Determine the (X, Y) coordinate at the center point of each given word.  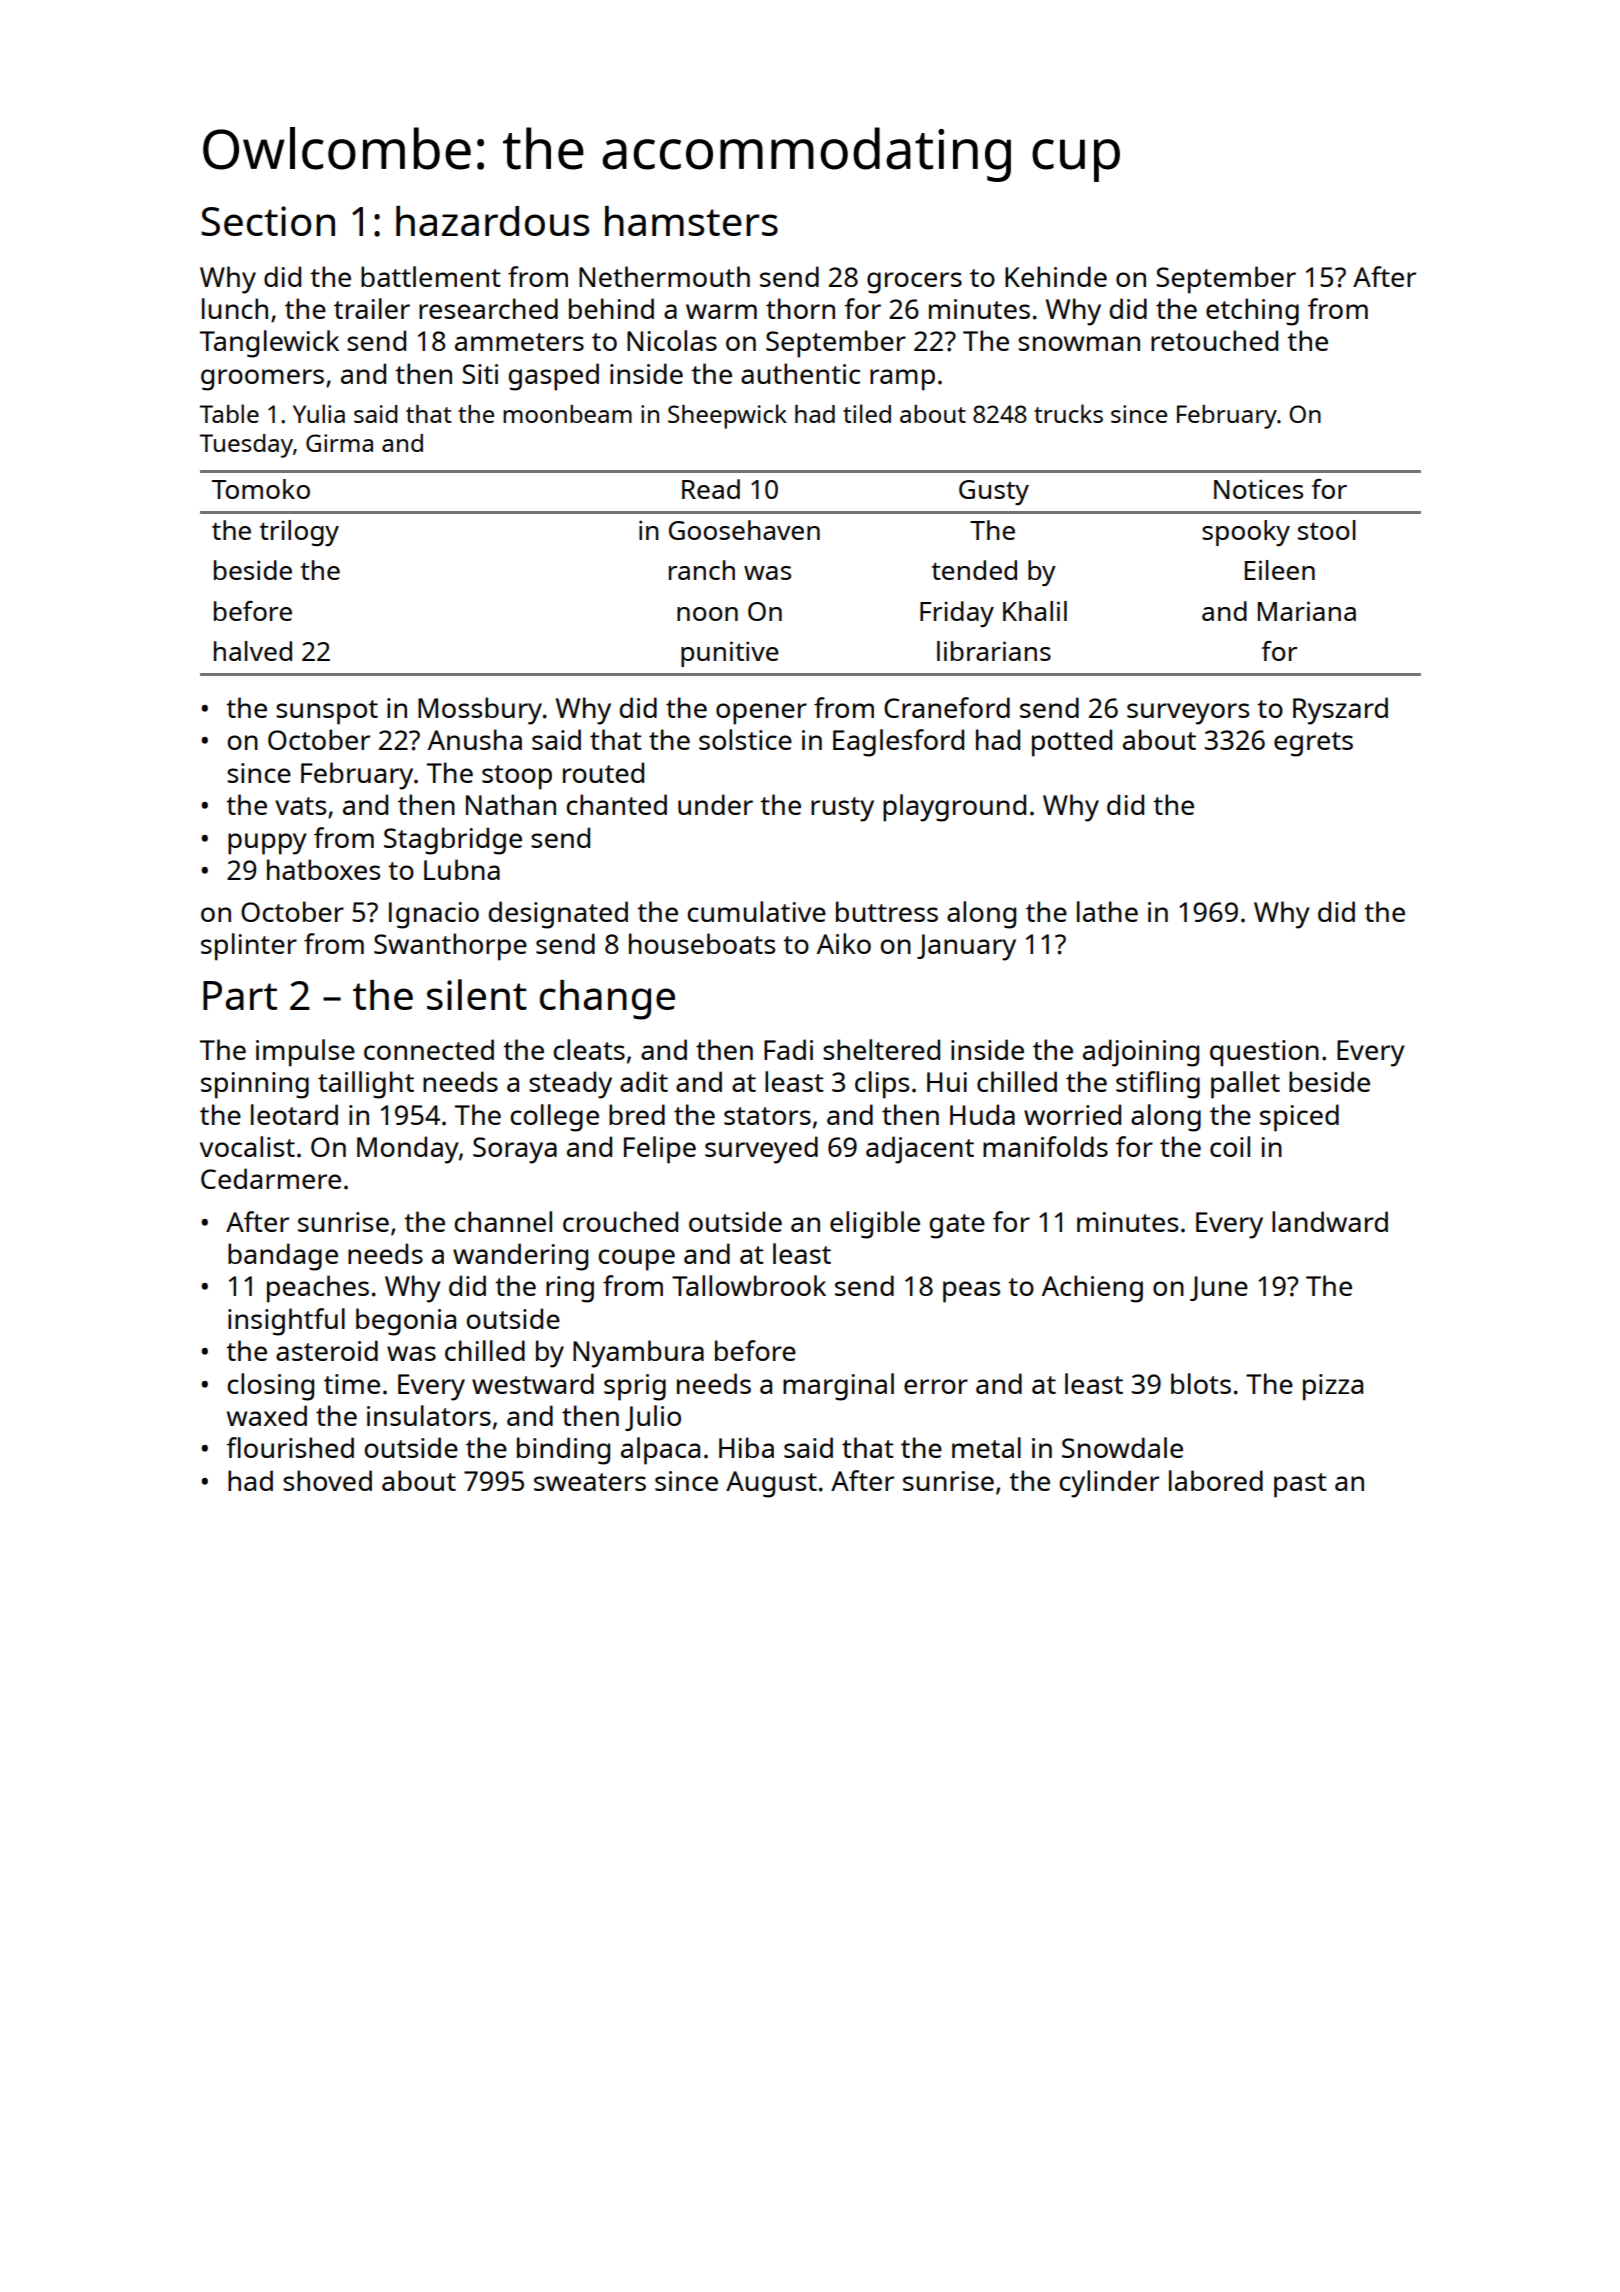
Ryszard (1340, 711)
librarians (994, 651)
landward (1330, 1221)
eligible (875, 1225)
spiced (1299, 1118)
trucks (1068, 413)
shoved (327, 1480)
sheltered (881, 1049)
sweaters (590, 1482)
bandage (283, 1257)
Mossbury (480, 711)
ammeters (519, 342)
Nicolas (672, 340)
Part (240, 995)
